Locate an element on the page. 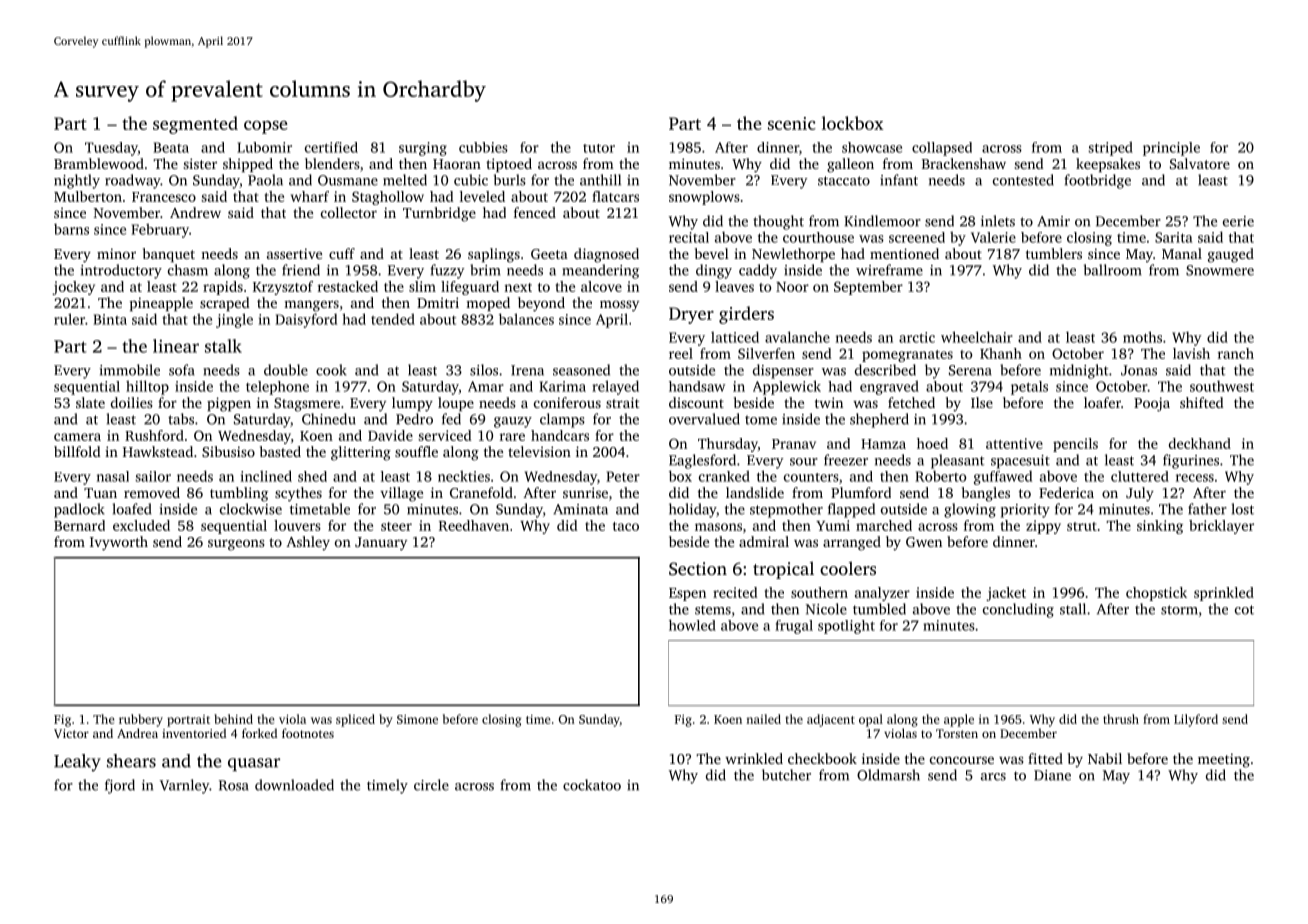 The height and width of the page is (924, 1308). eerie is located at coordinates (1238, 221).
